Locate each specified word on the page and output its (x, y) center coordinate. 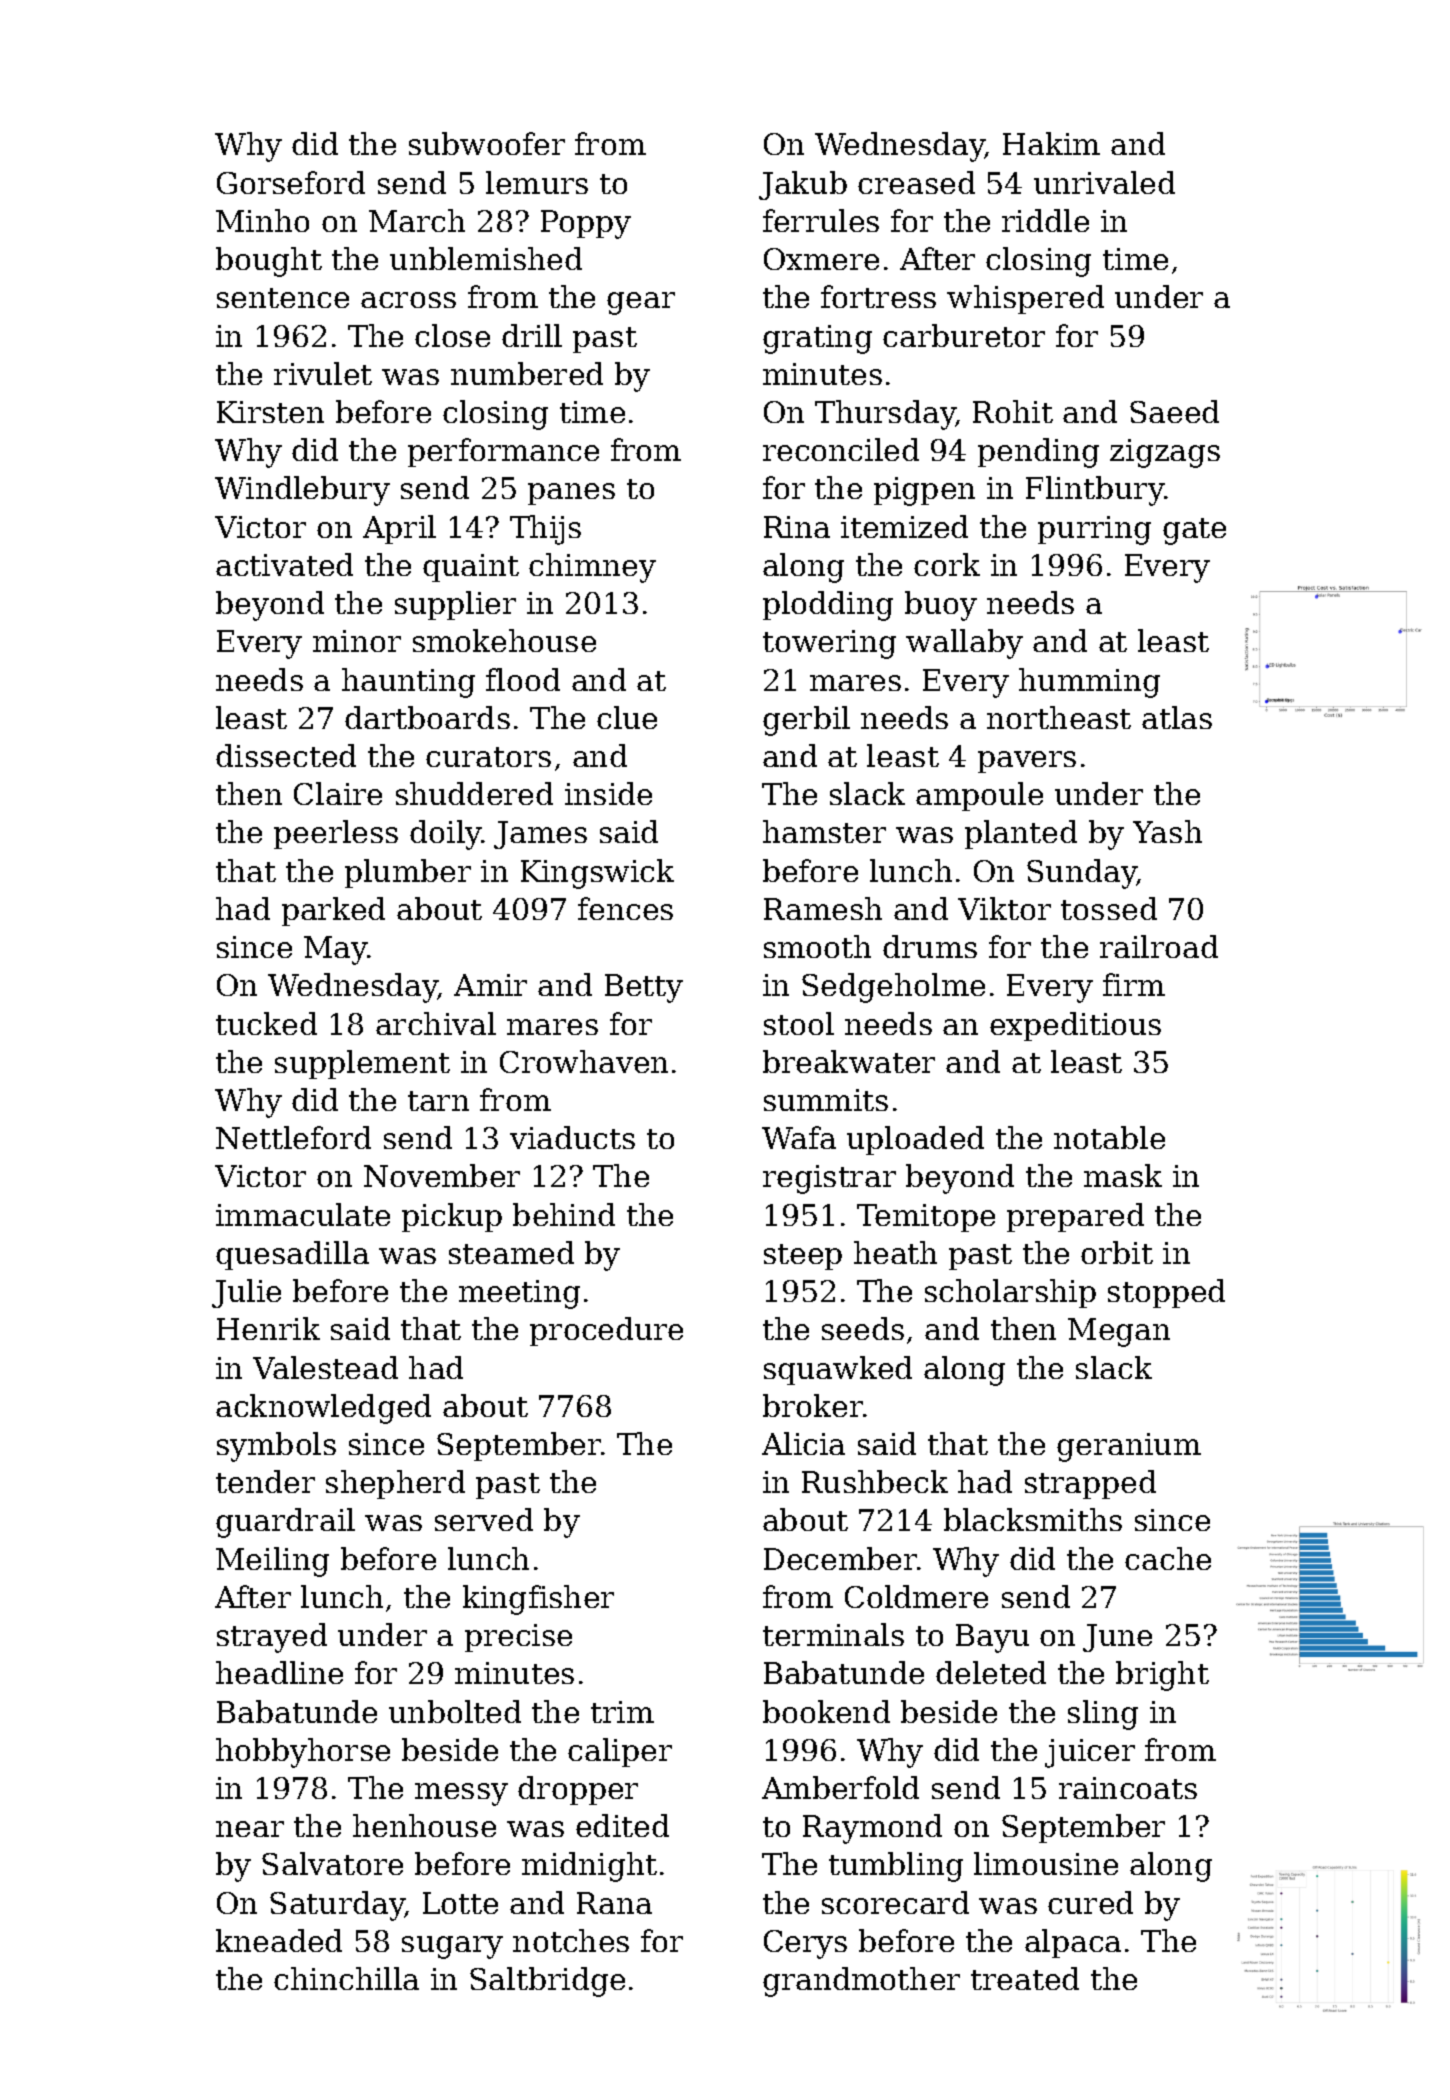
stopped (1166, 1293)
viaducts (572, 1137)
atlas (1177, 717)
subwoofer (487, 143)
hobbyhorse (303, 1753)
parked (333, 911)
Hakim (1051, 143)
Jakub (803, 185)
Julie (246, 1293)
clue (627, 717)
